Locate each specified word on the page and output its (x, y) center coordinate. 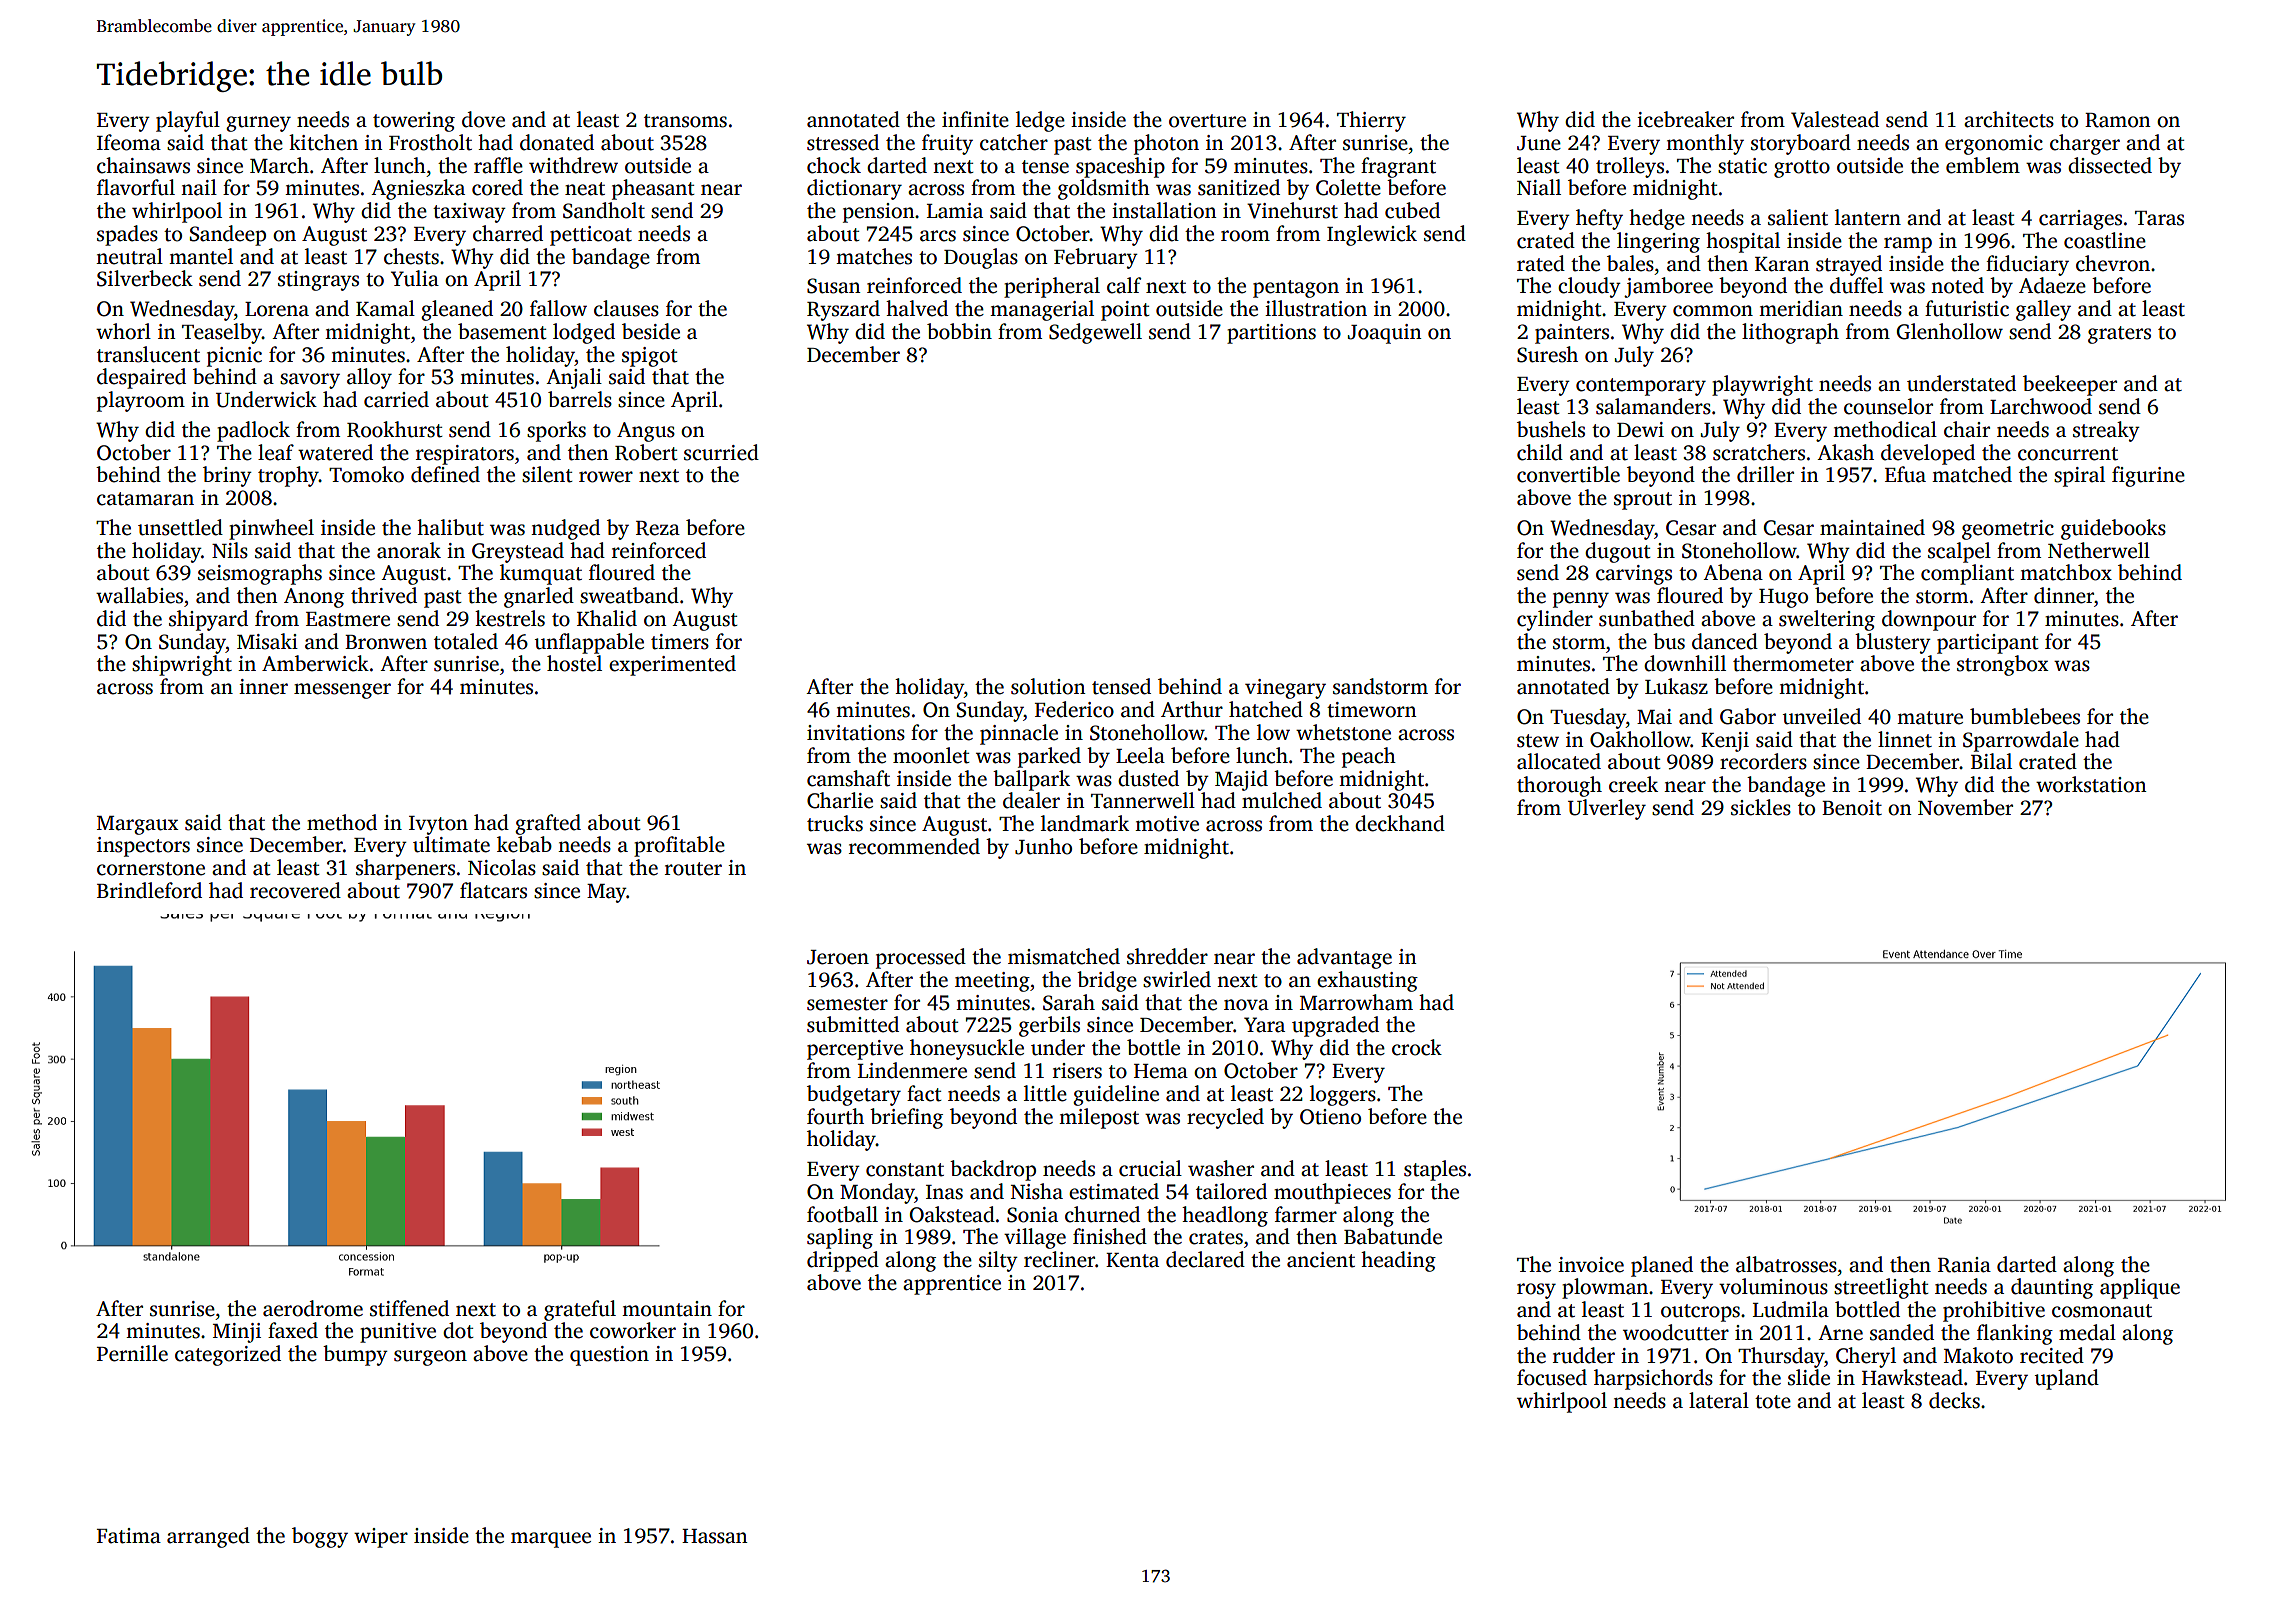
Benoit (1852, 808)
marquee (551, 1540)
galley (2043, 310)
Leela (1140, 755)
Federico (1074, 709)
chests (411, 256)
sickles (1761, 807)
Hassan (715, 1536)
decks (1954, 1400)
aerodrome (313, 1308)
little (1045, 1093)
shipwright (182, 665)
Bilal (1991, 761)
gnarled (539, 597)
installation (1164, 210)
